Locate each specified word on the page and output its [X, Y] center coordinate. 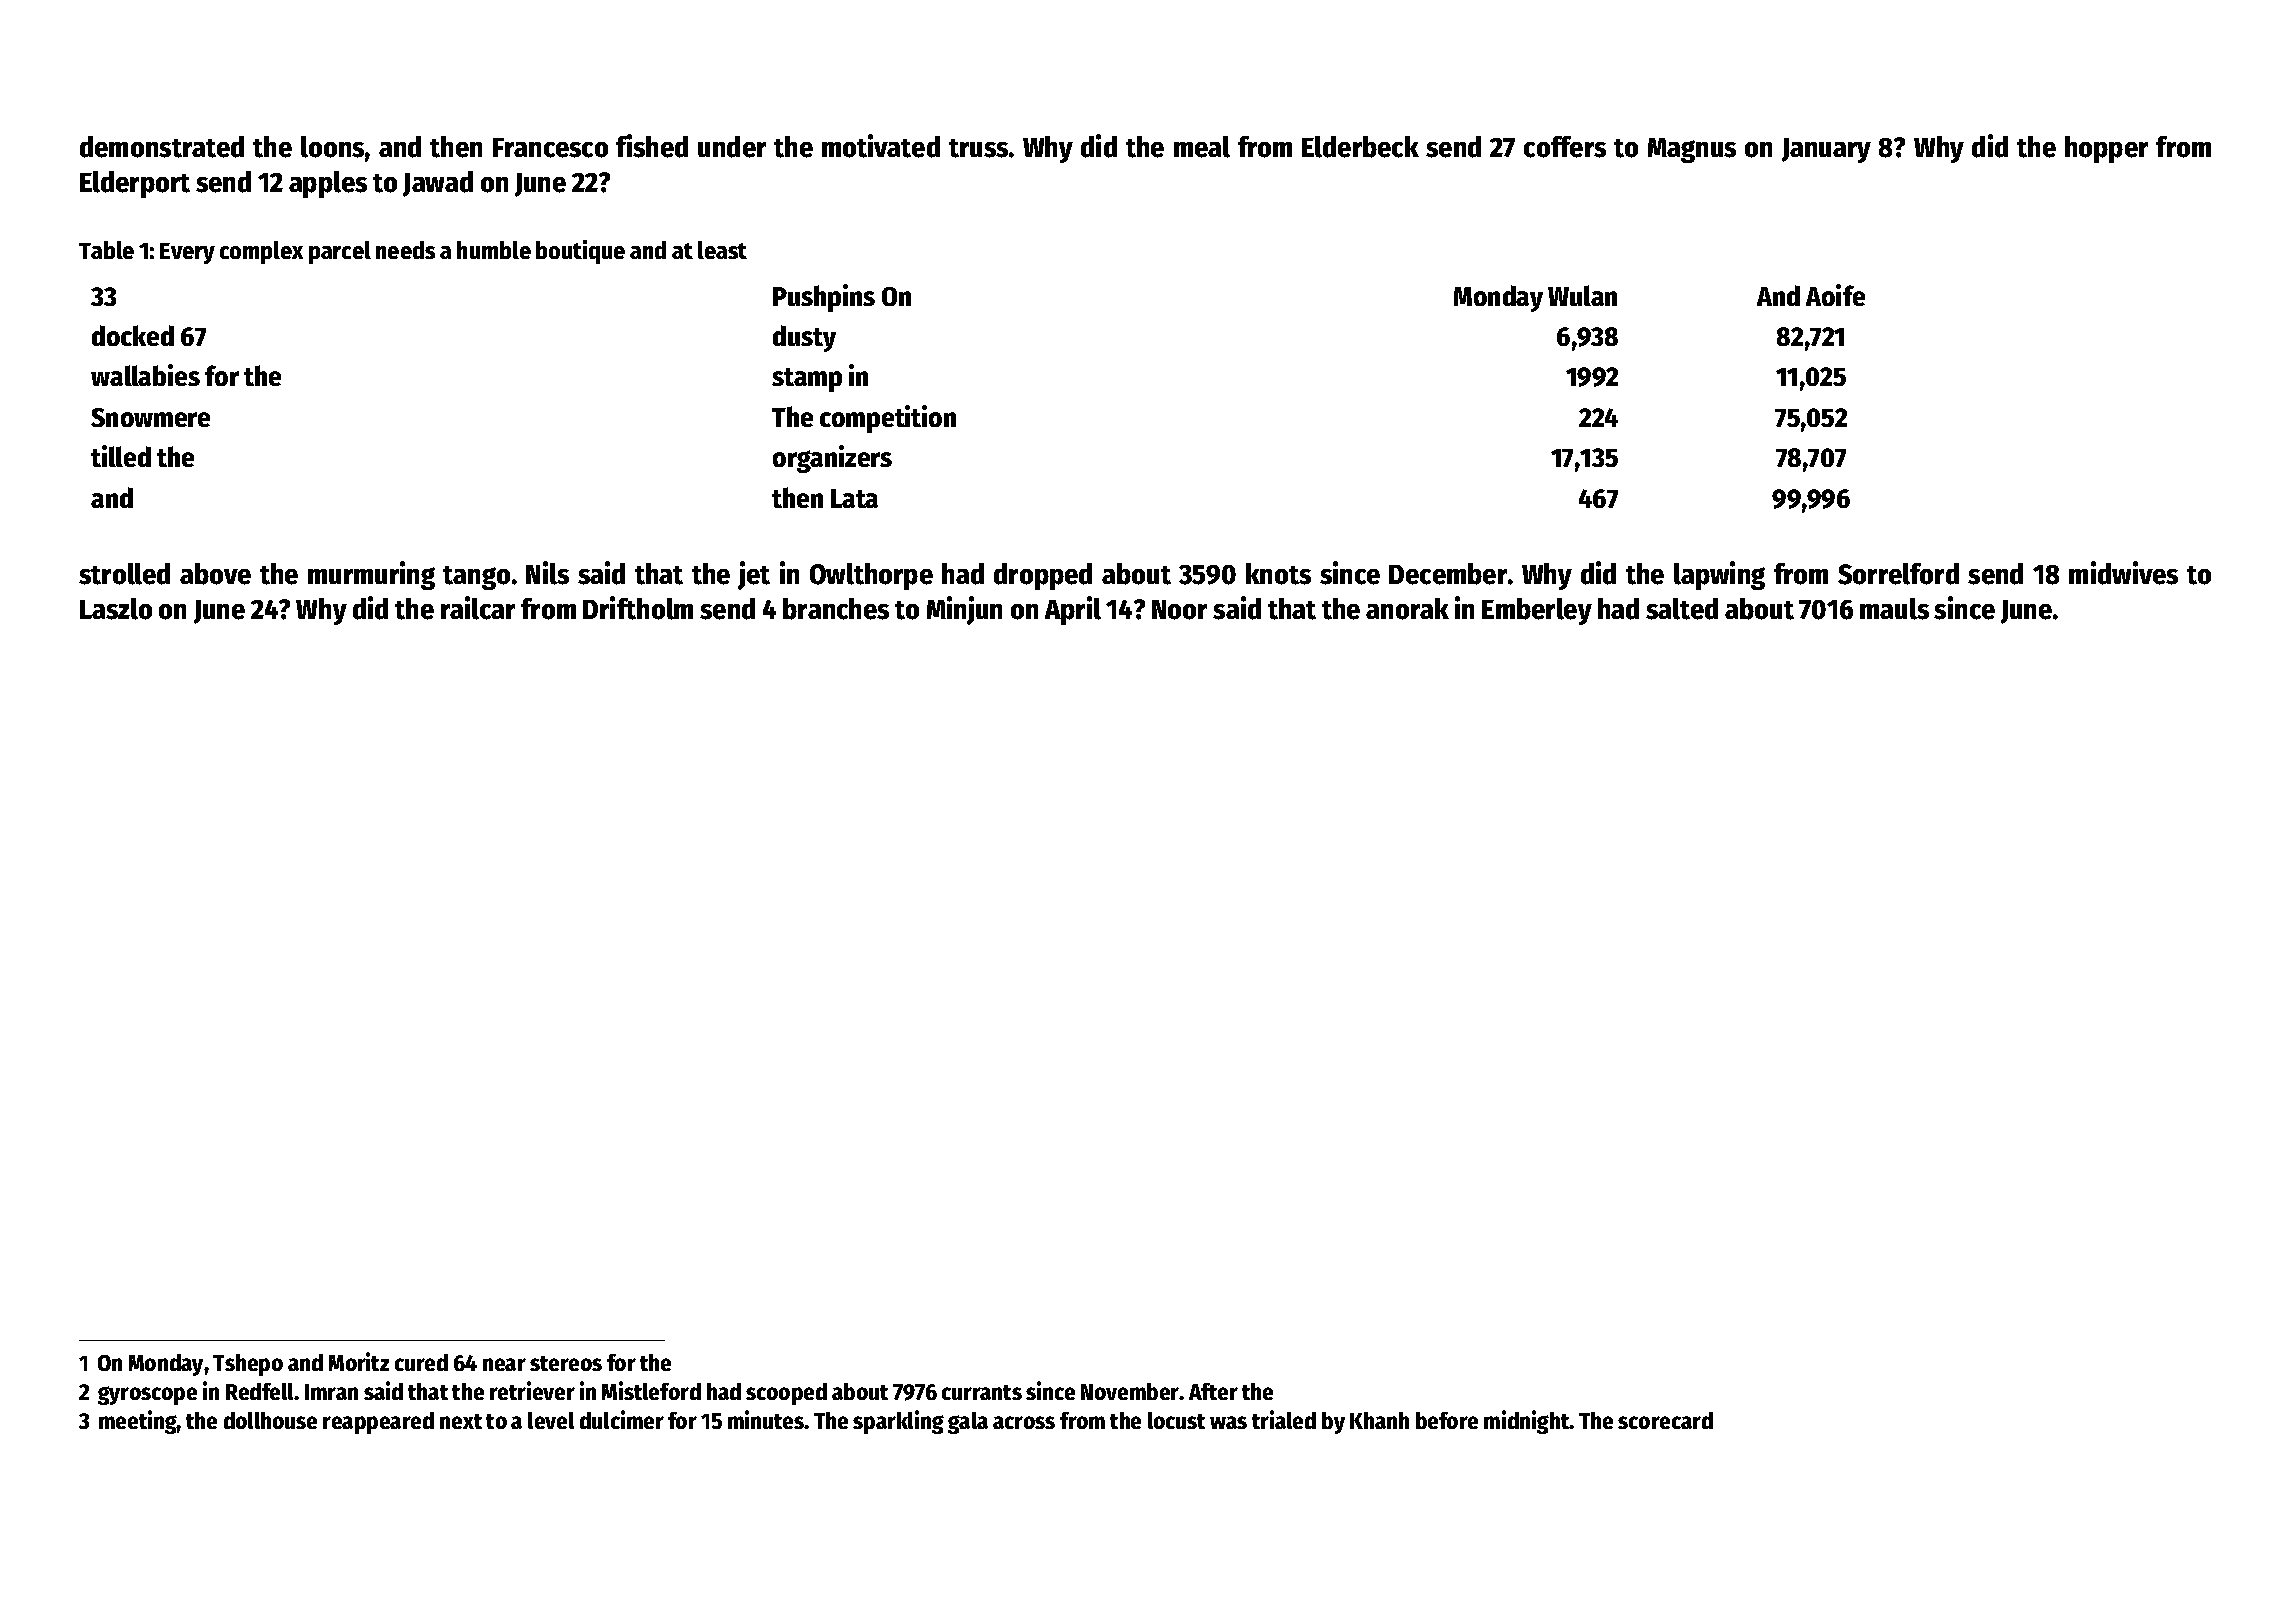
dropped [1043, 576]
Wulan [1582, 295]
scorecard [1665, 1420]
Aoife [1835, 295]
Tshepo [248, 1365]
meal [1202, 147]
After [1213, 1391]
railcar [478, 608]
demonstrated [162, 147]
